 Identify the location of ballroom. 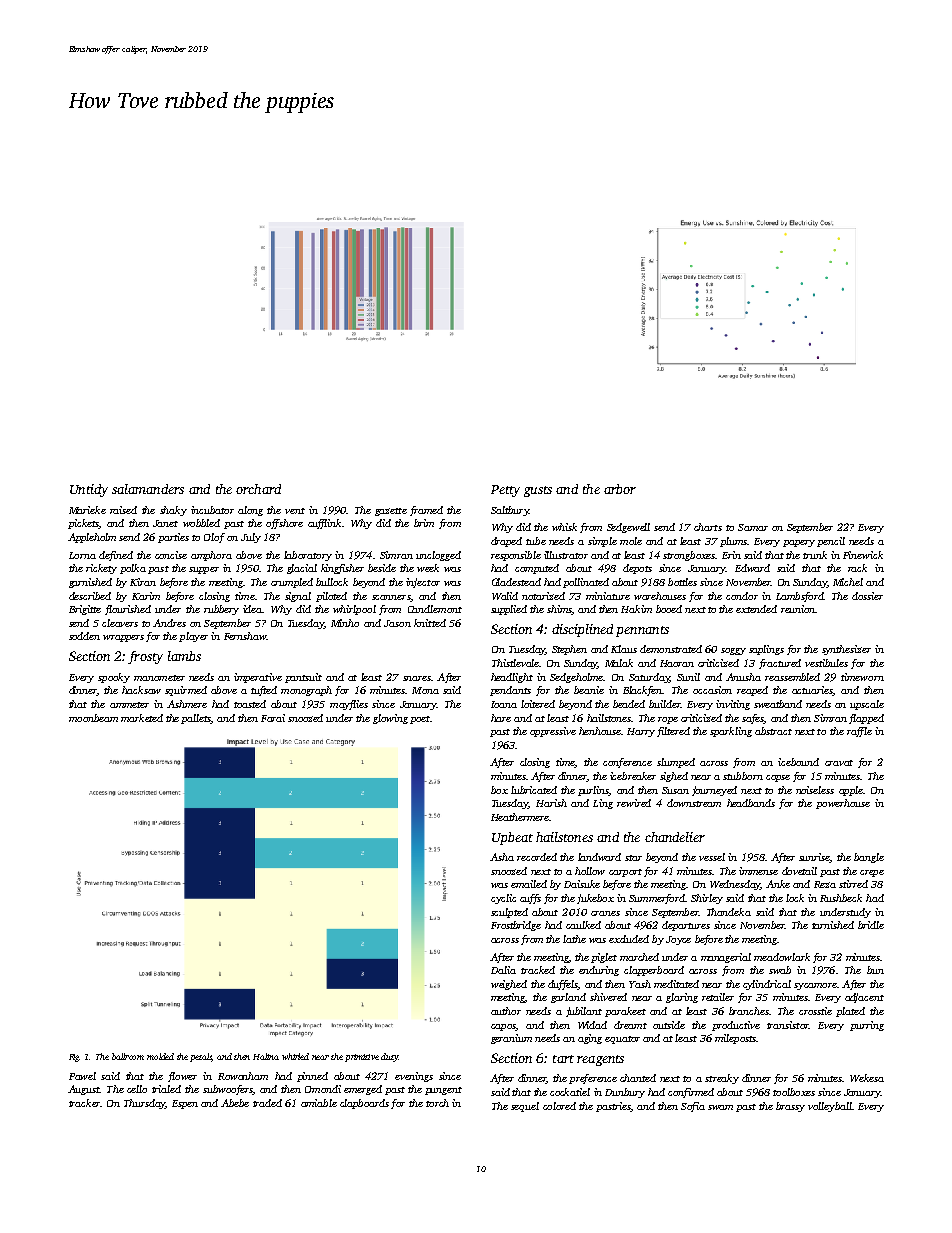
(128, 1056).
